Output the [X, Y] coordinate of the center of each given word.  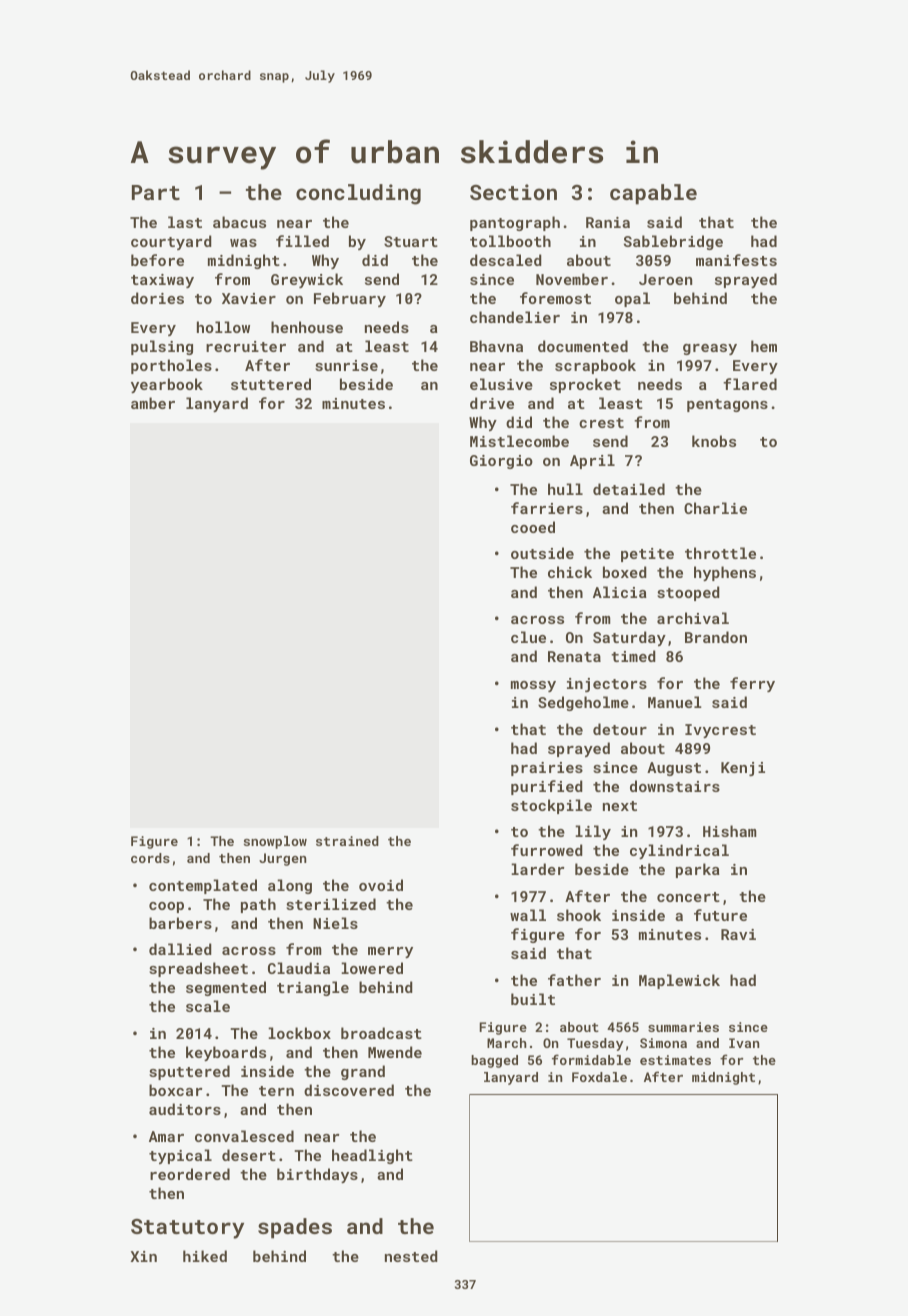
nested [411, 1256]
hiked [205, 1256]
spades [295, 1228]
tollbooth [510, 241]
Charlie [715, 508]
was [243, 243]
